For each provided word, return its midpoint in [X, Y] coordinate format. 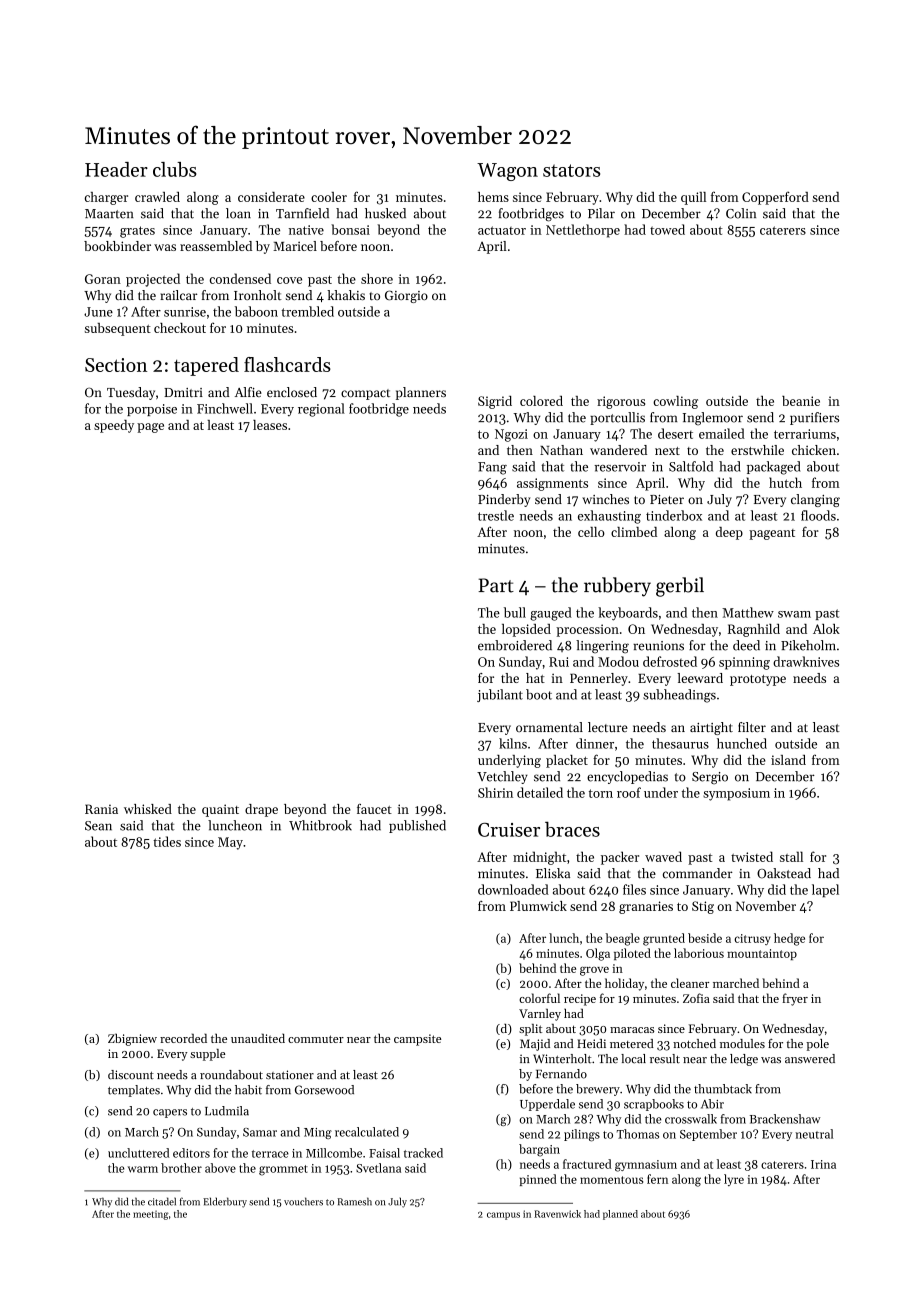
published [417, 826]
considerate [271, 197]
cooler [329, 197]
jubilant [500, 695]
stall [791, 856]
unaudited [258, 1038]
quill [693, 198]
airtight [711, 728]
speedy [114, 426]
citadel [162, 1201]
